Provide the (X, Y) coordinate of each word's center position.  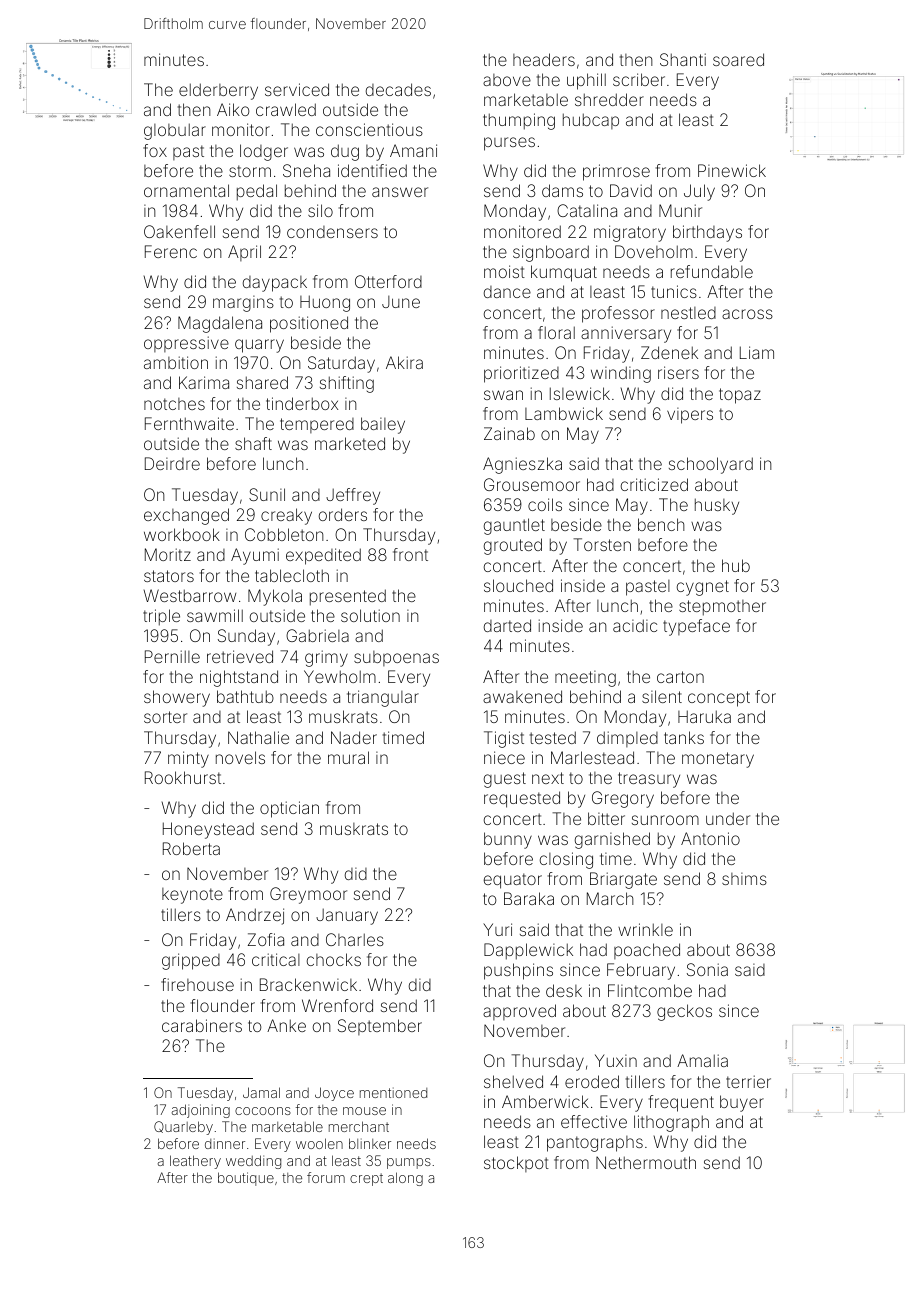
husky (717, 506)
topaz (740, 396)
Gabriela (317, 635)
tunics (674, 291)
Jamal (261, 1092)
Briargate (623, 880)
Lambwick (564, 413)
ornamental (186, 190)
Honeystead (208, 830)
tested (553, 737)
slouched (518, 585)
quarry (259, 346)
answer (400, 192)
